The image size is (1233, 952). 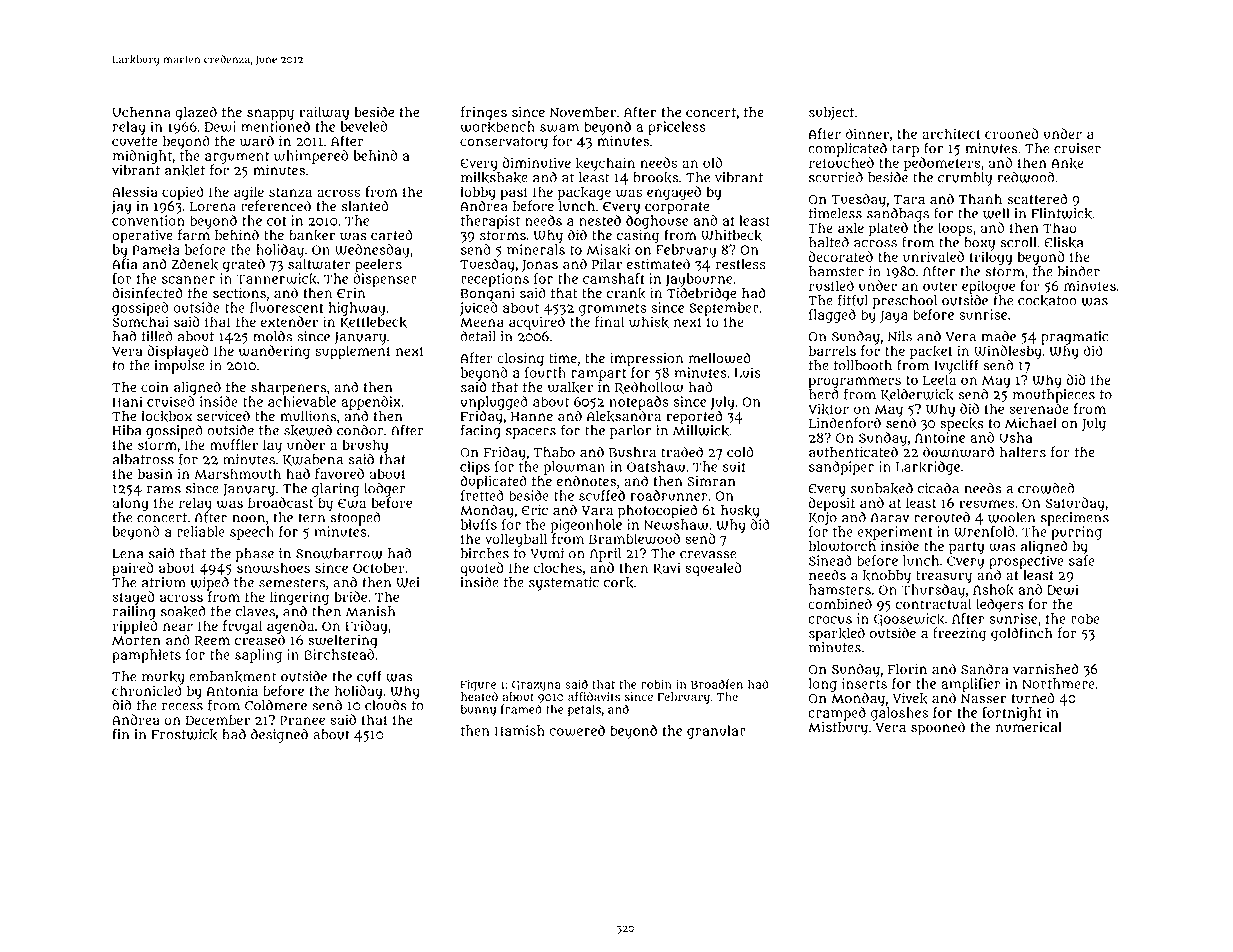 What do you see at coordinates (605, 555) in the screenshot?
I see `April` at bounding box center [605, 555].
